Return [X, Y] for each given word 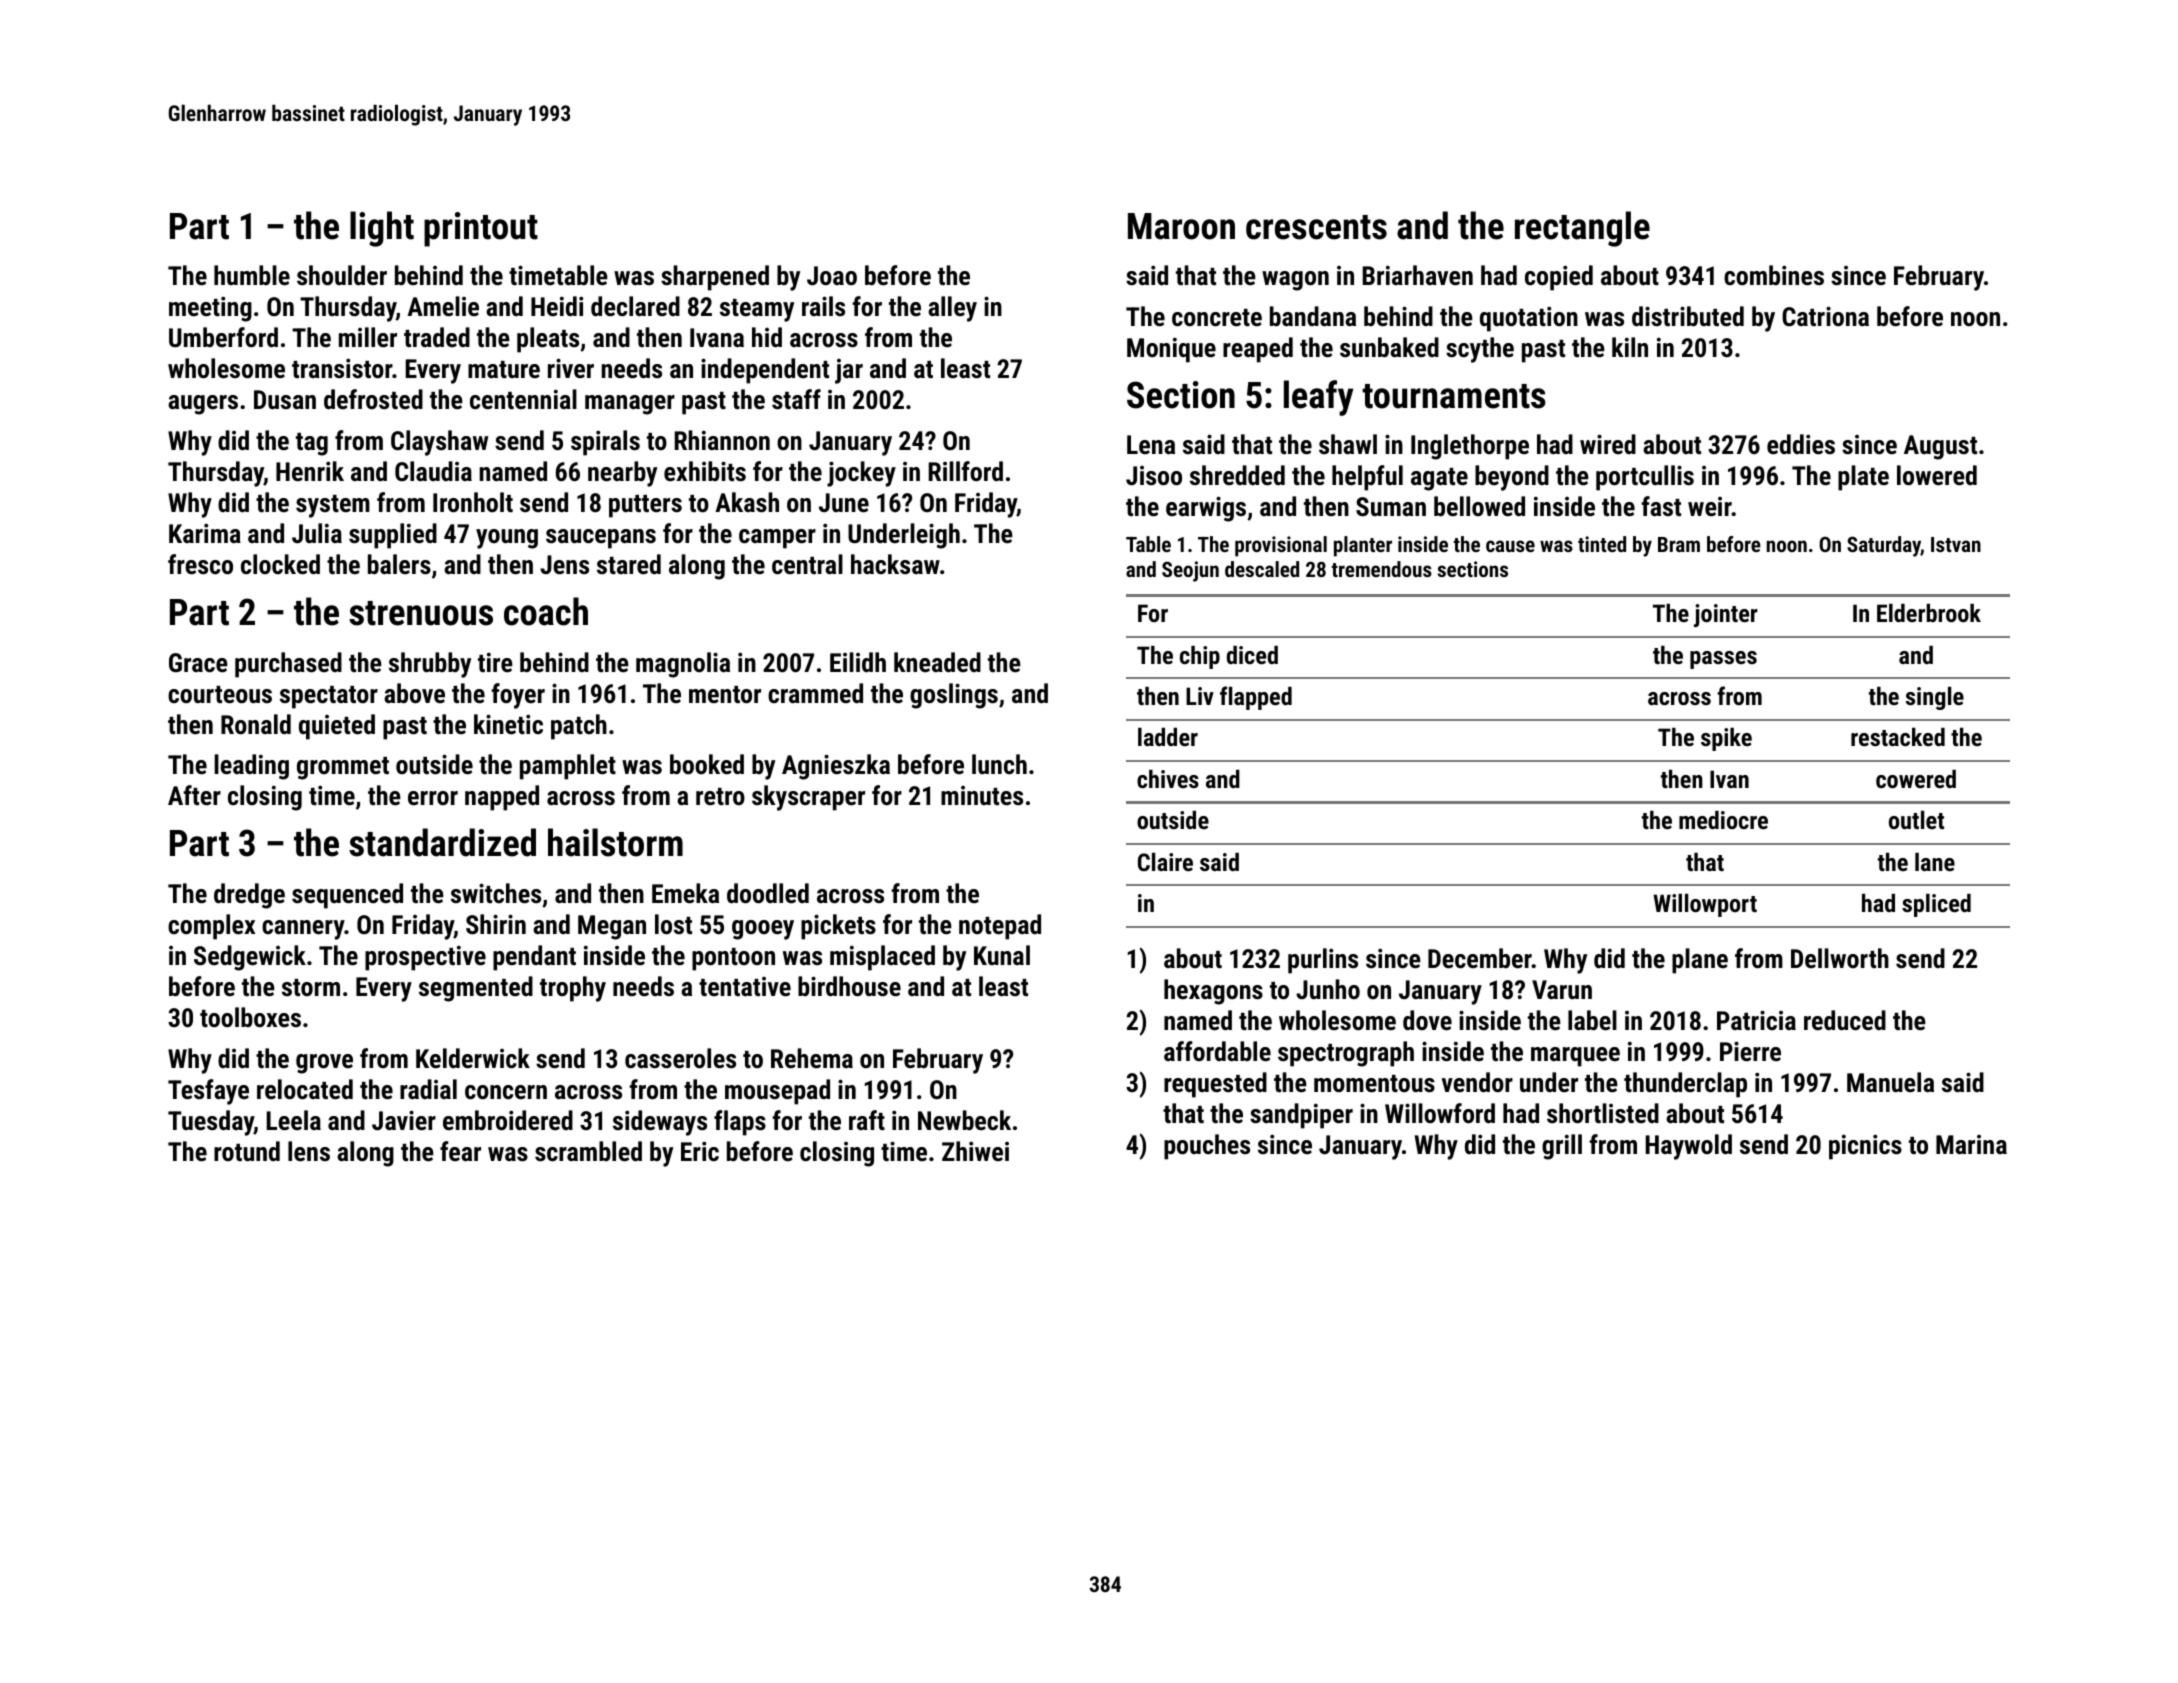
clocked [280, 564]
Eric [700, 1151]
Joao [832, 275]
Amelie [443, 306]
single [1935, 698]
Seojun [1190, 571]
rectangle [1582, 229]
